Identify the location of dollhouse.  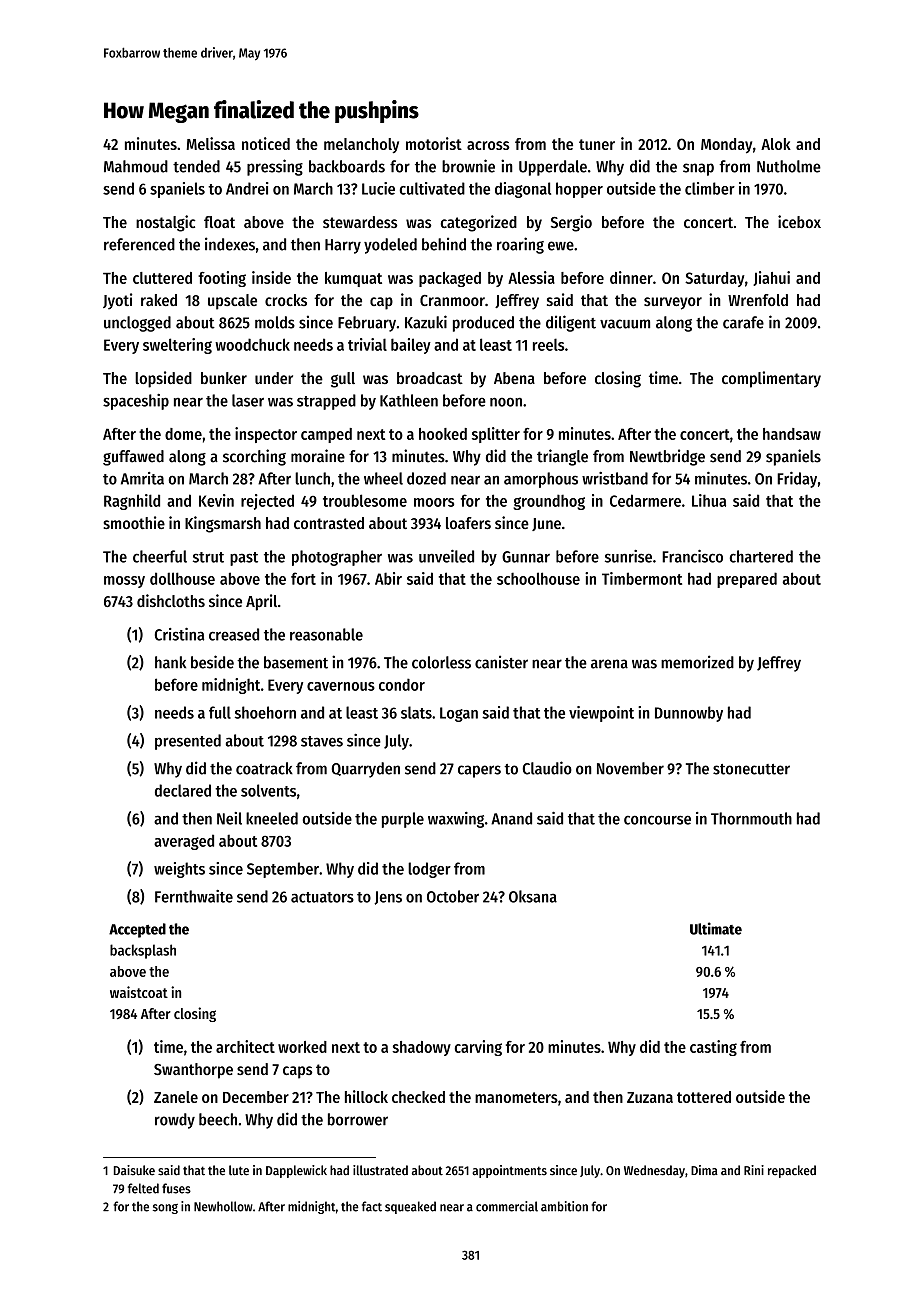
(182, 578).
